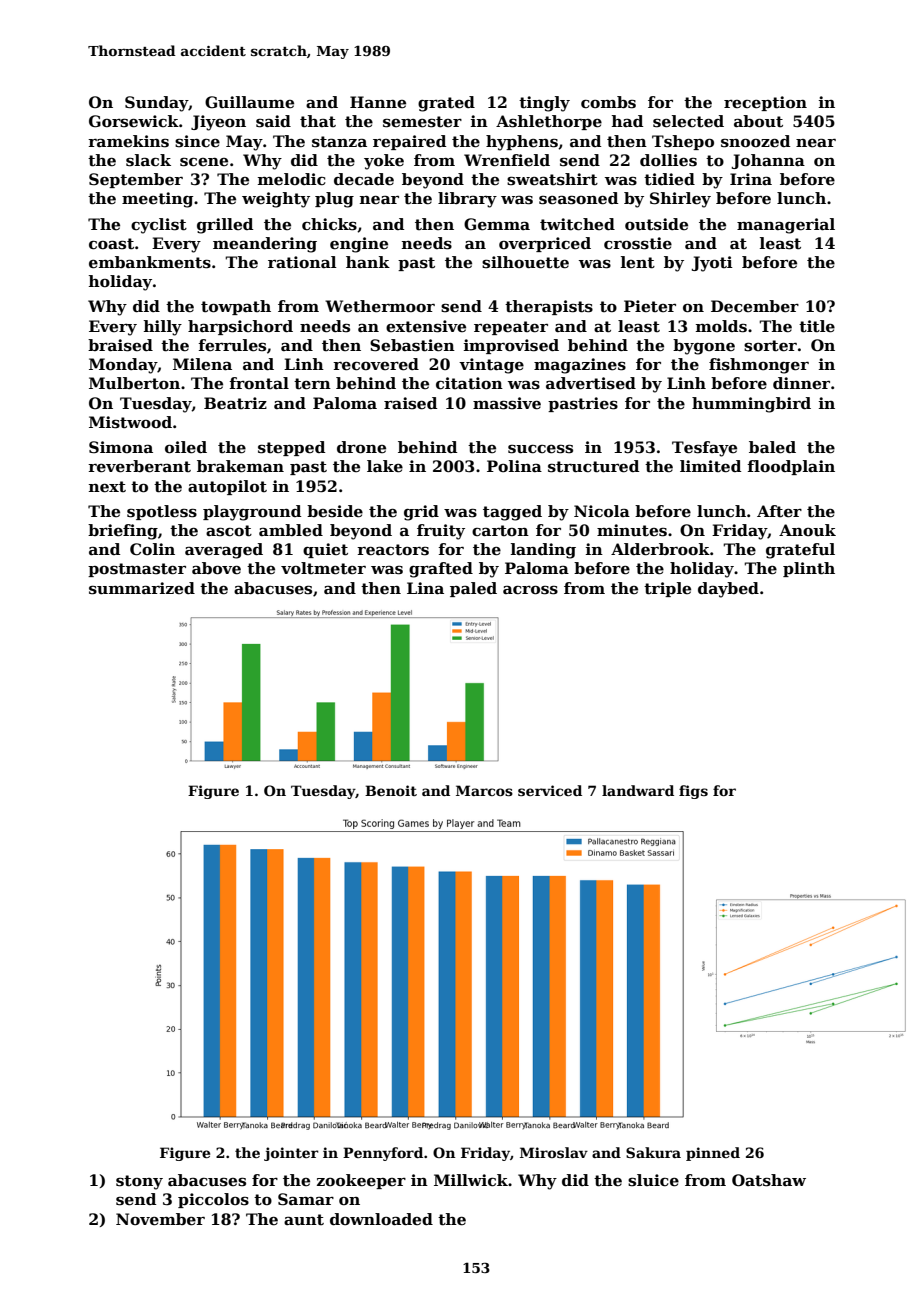  Describe the element at coordinates (540, 449) in the image. I see `success` at that location.
